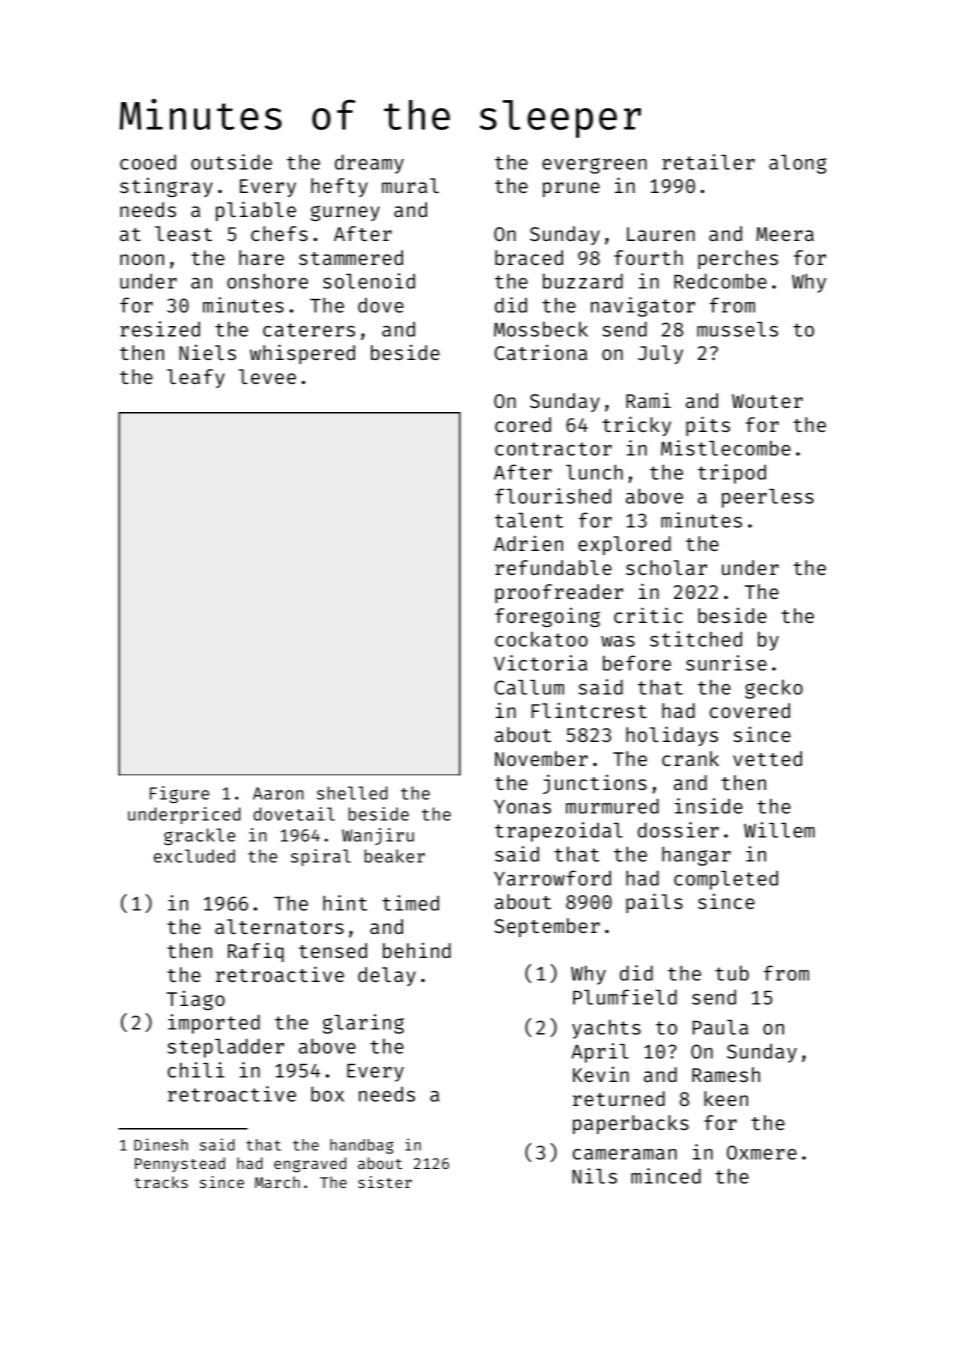 This document has height=1353, width=954. What do you see at coordinates (369, 164) in the document?
I see `dreamy` at bounding box center [369, 164].
